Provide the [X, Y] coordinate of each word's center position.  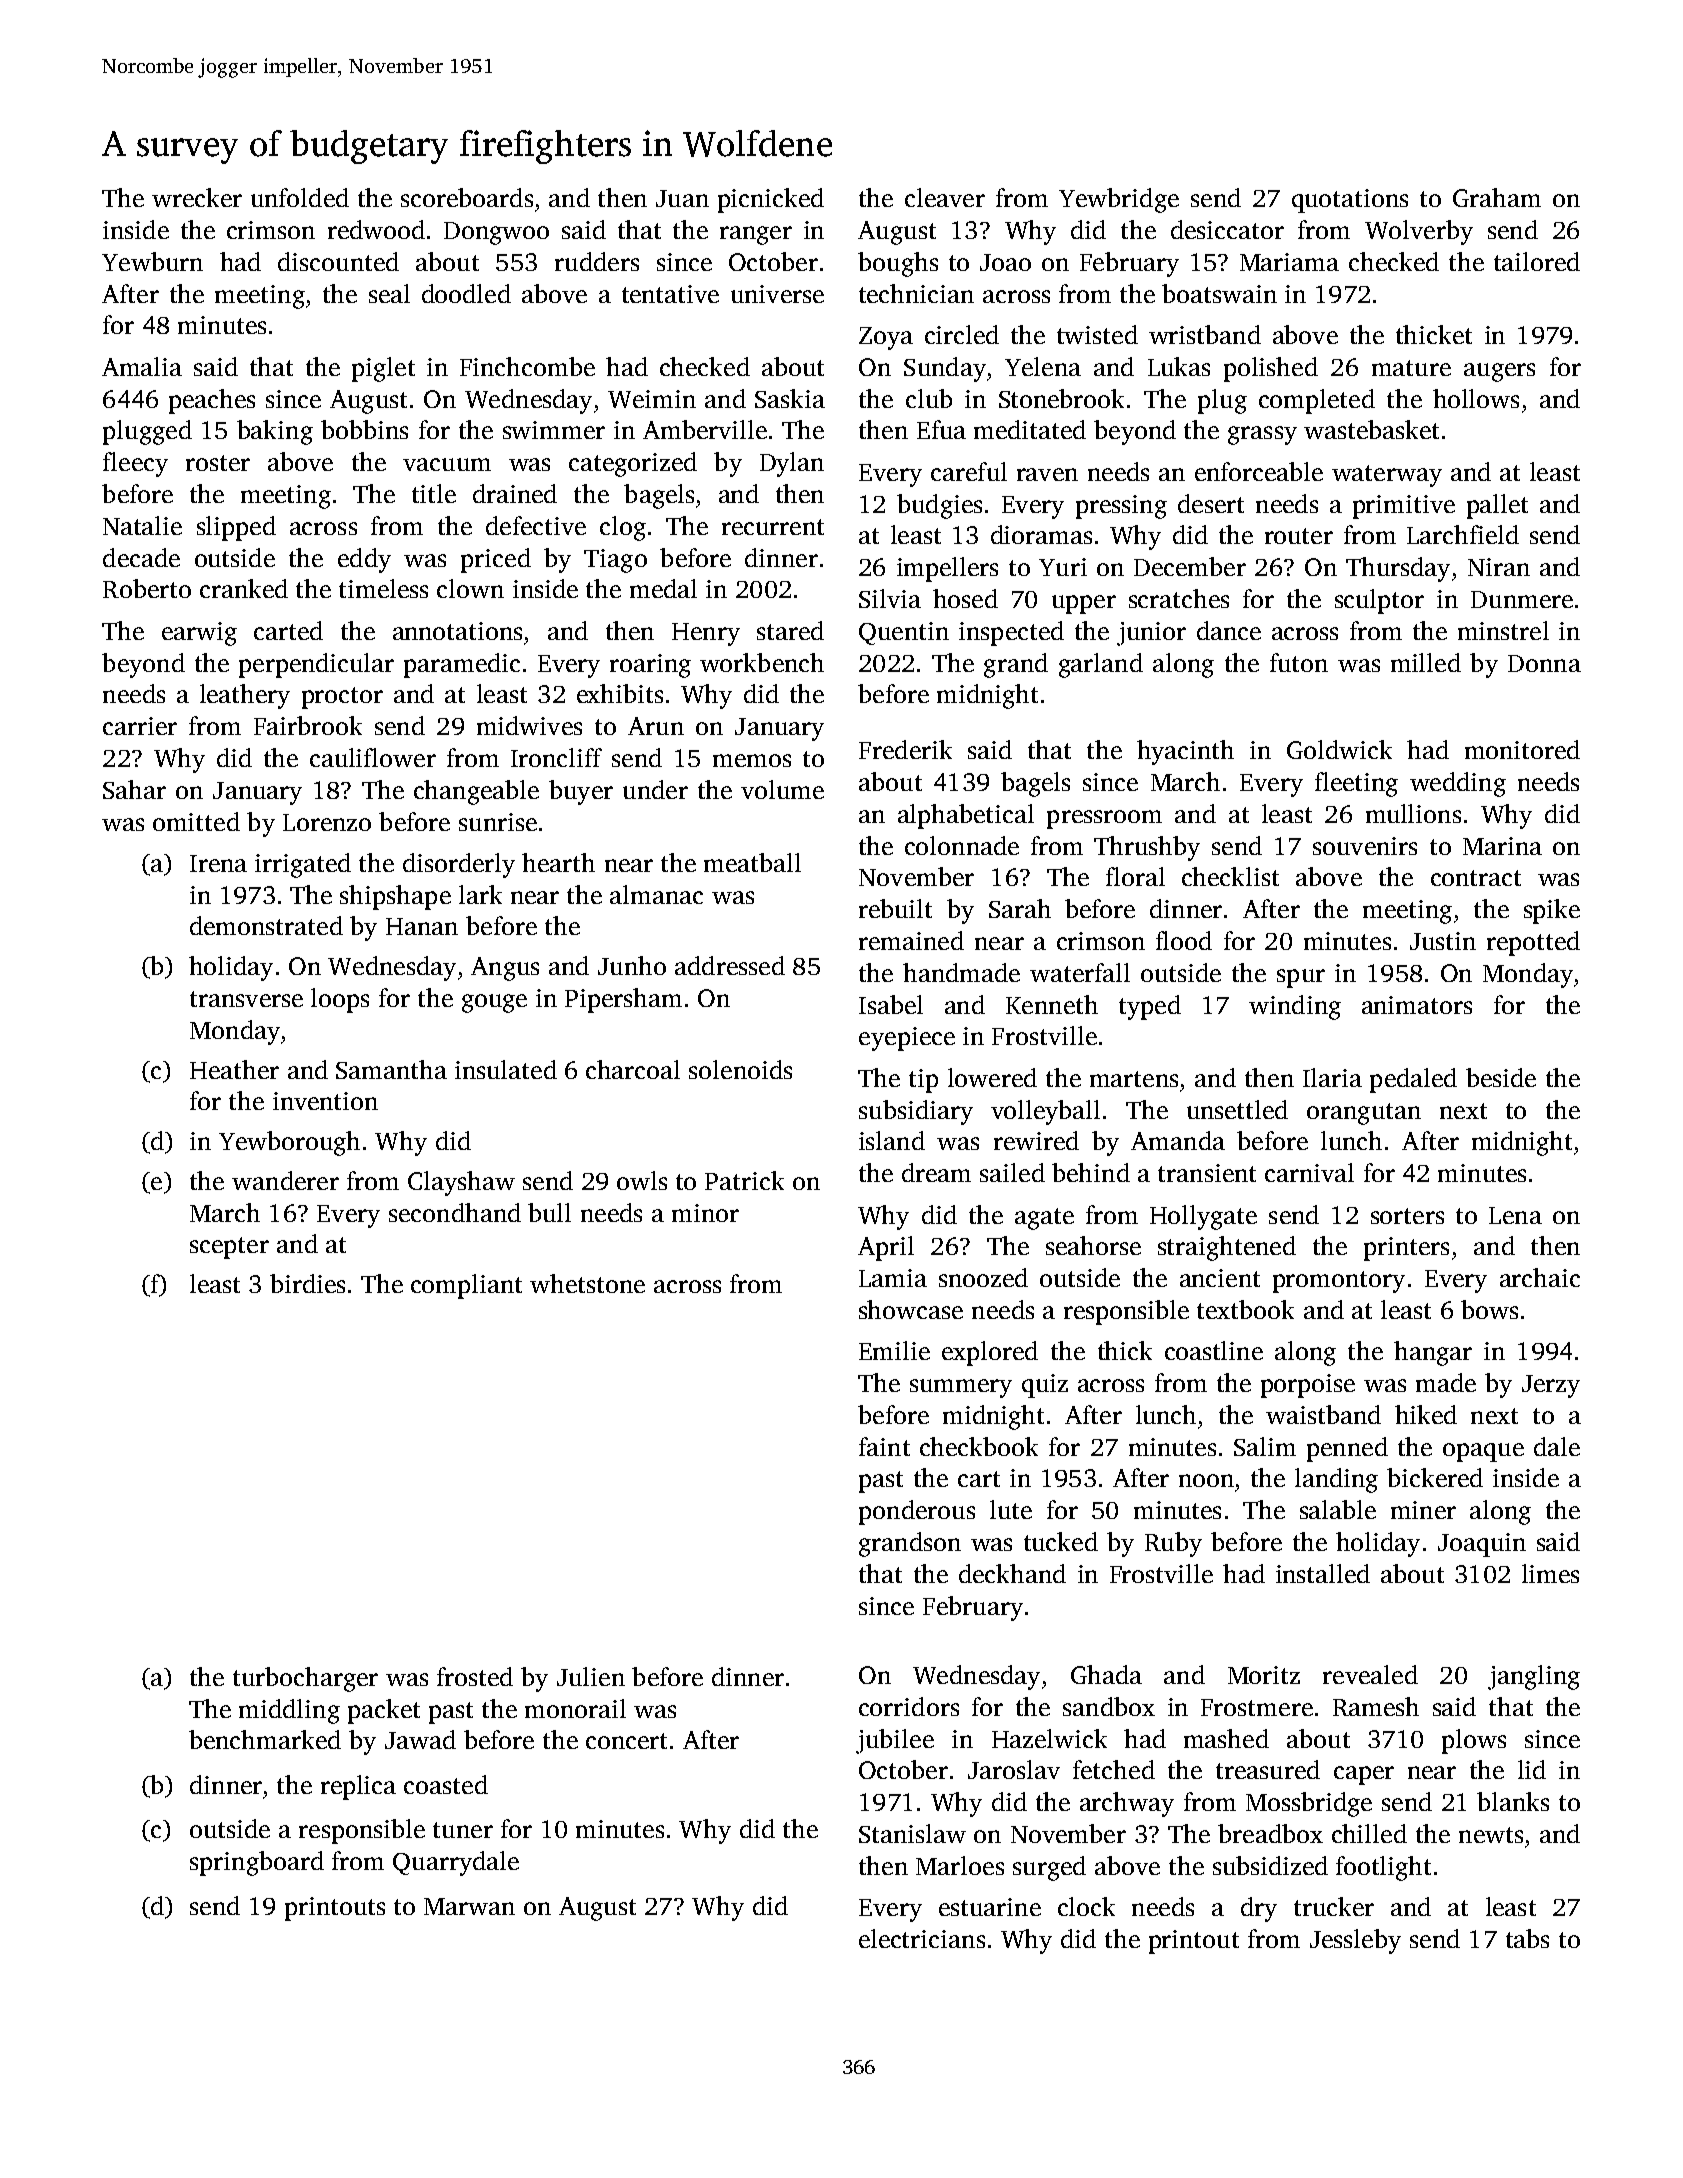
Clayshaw [461, 1183]
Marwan [469, 1906]
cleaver [945, 197]
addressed [730, 965]
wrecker [197, 197]
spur [1301, 978]
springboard [257, 1863]
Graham [1497, 197]
